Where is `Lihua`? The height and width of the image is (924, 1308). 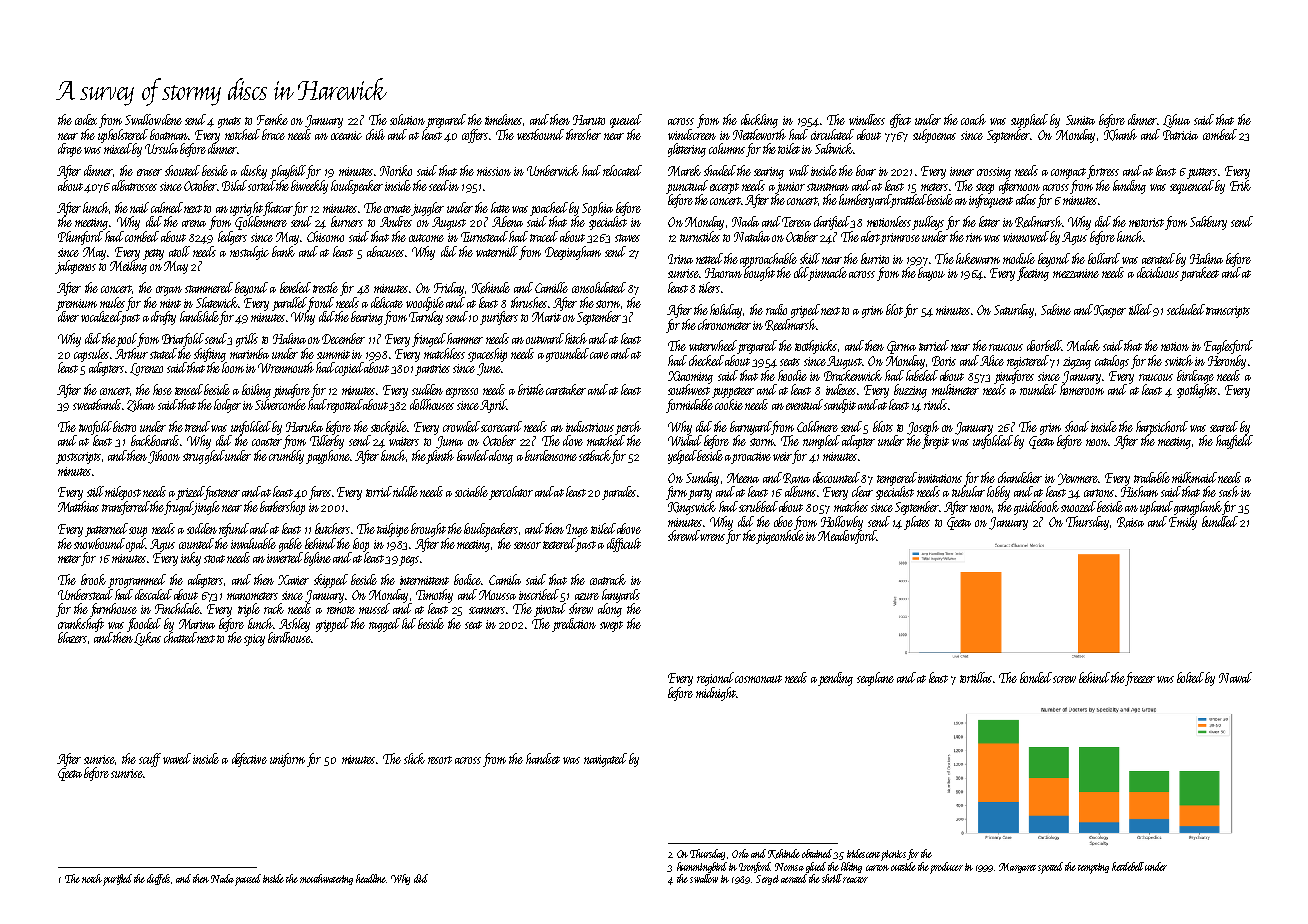
Lihua is located at coordinates (1176, 121).
